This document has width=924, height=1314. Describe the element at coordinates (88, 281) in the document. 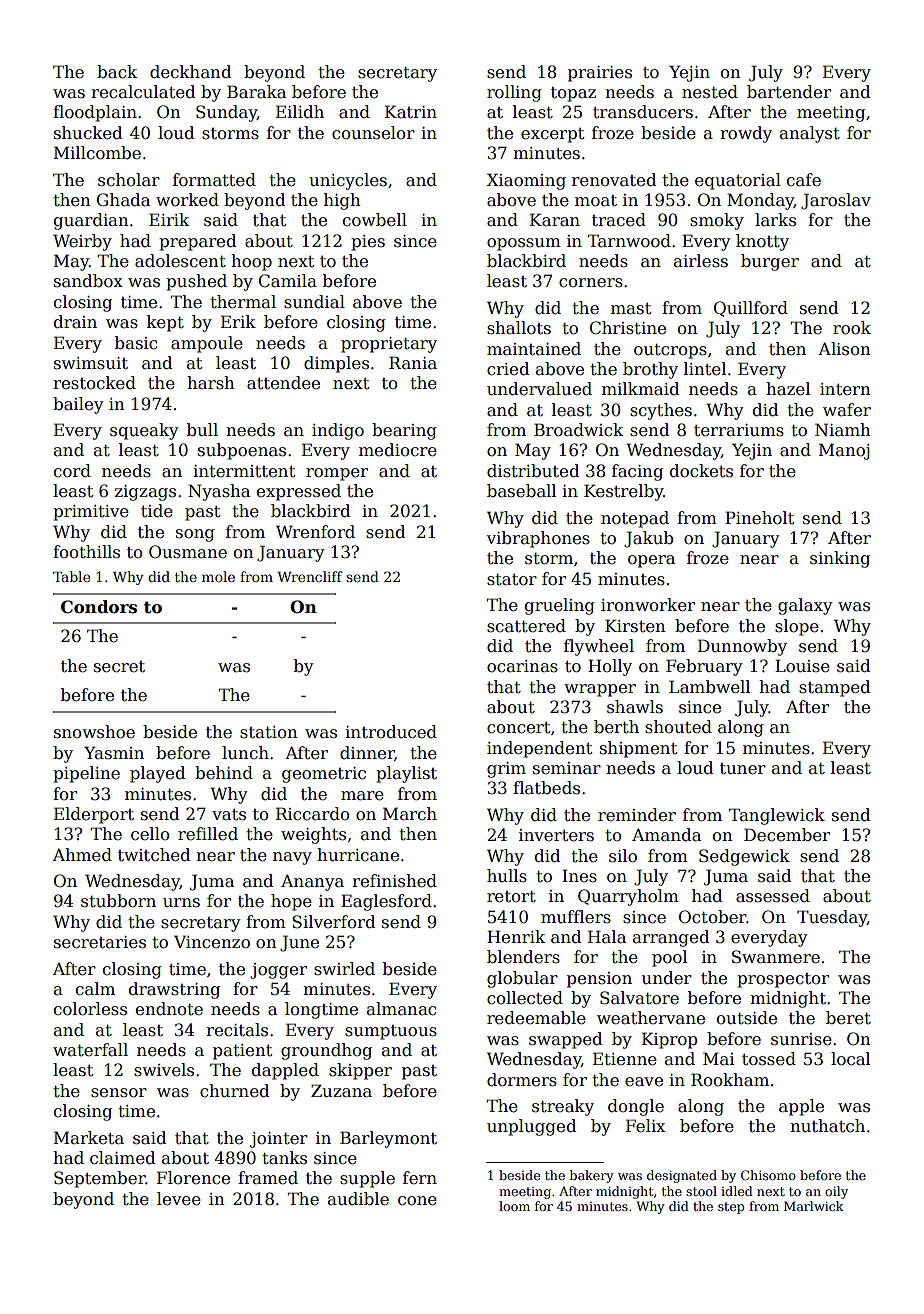

I see `sandbox` at that location.
